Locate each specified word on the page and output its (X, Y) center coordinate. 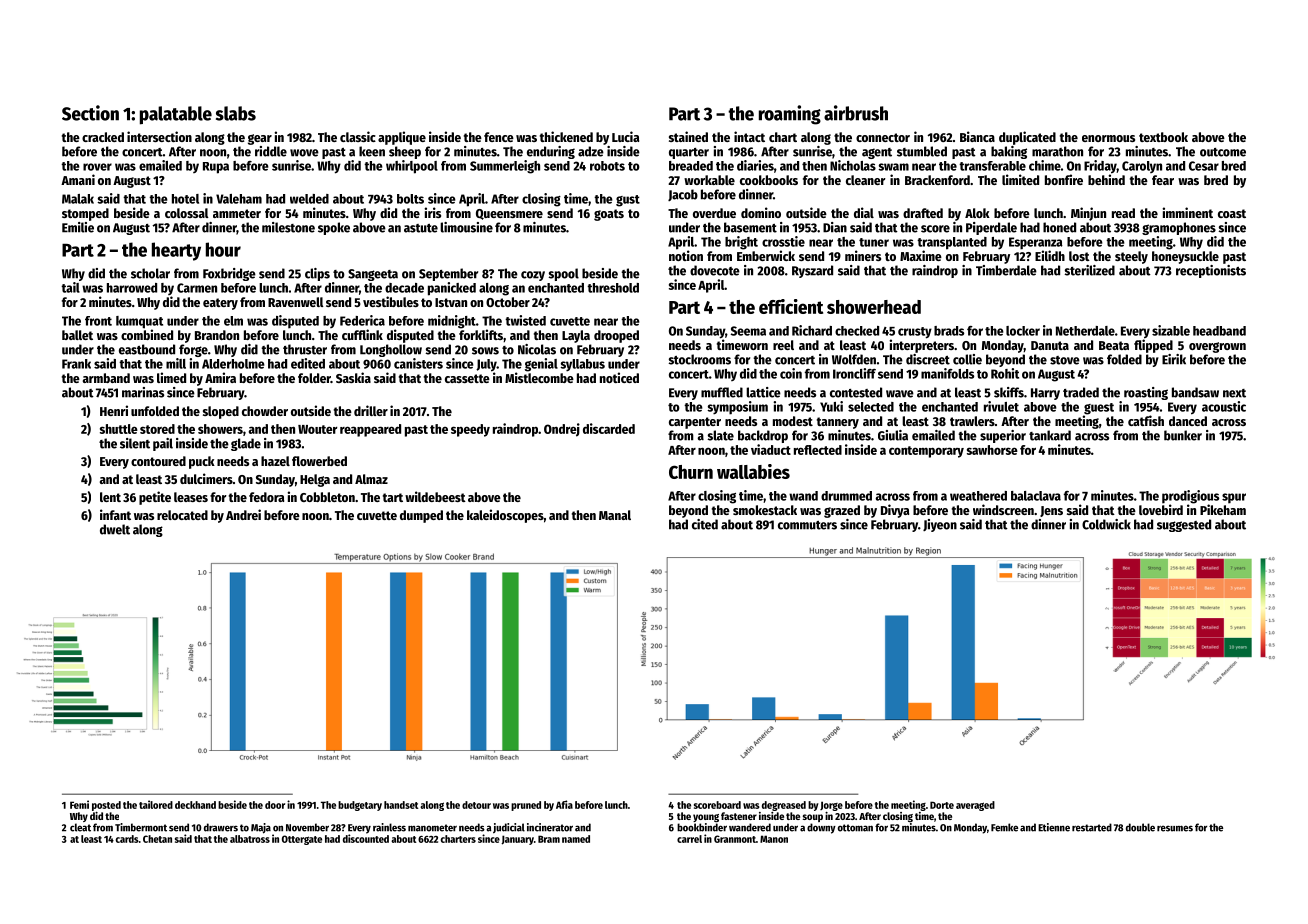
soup (813, 818)
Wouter (317, 429)
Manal (615, 515)
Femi (79, 804)
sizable (1171, 330)
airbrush (856, 113)
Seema (748, 331)
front (98, 321)
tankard (1050, 435)
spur (1234, 498)
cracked (103, 137)
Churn (691, 472)
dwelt (115, 529)
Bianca (977, 136)
